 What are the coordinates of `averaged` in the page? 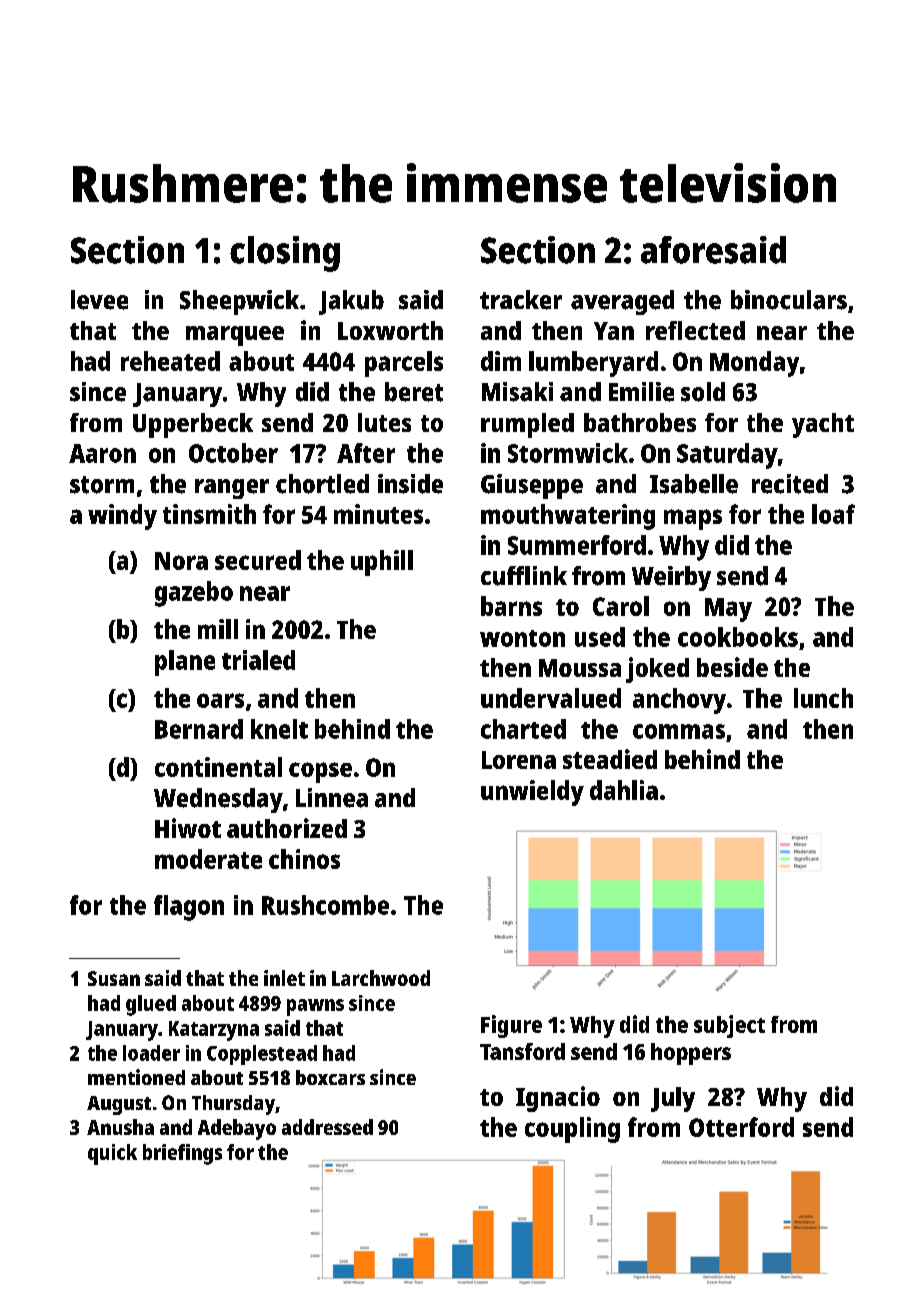 It's located at (622, 302).
